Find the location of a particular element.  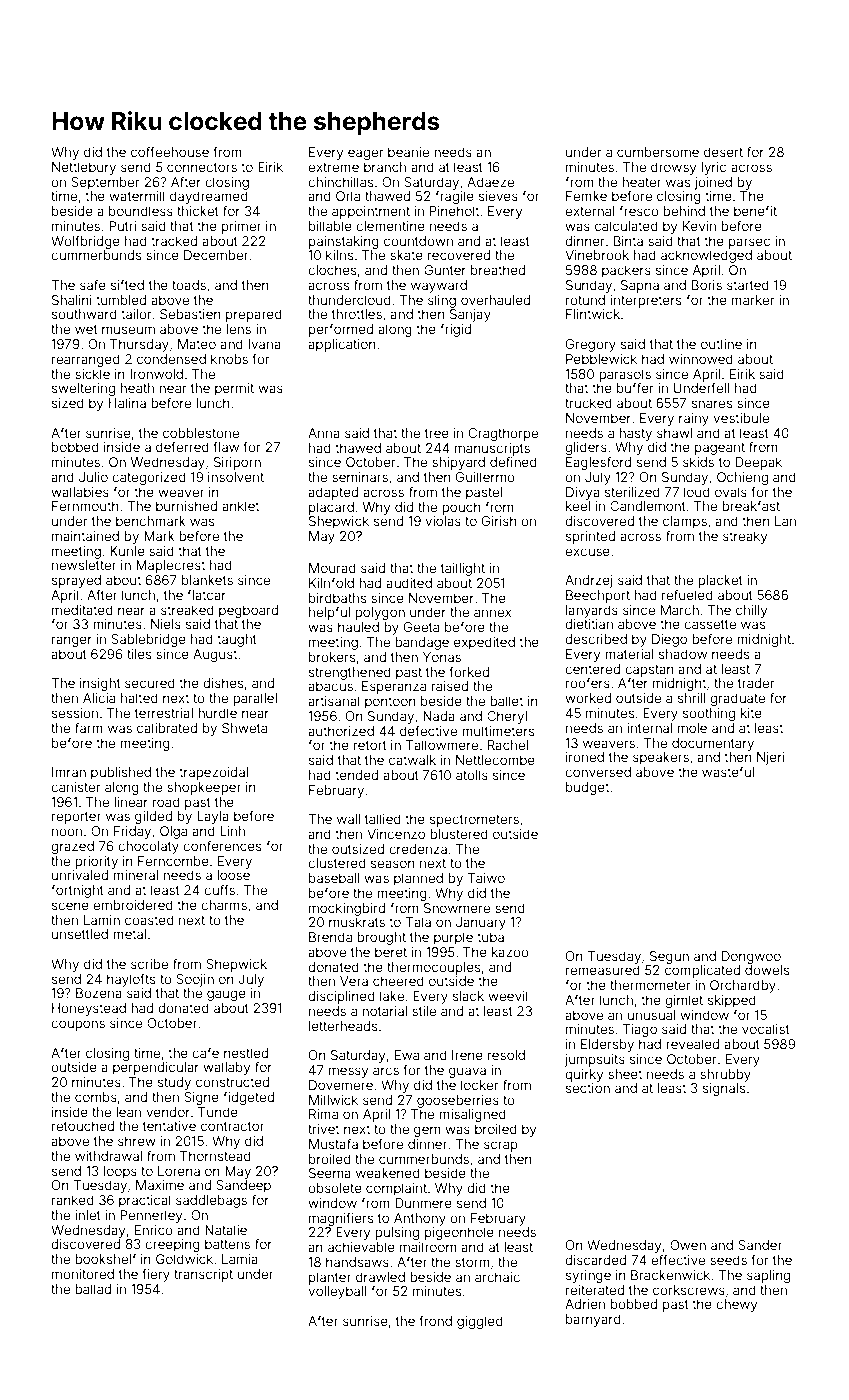

Sebastien is located at coordinates (190, 314).
